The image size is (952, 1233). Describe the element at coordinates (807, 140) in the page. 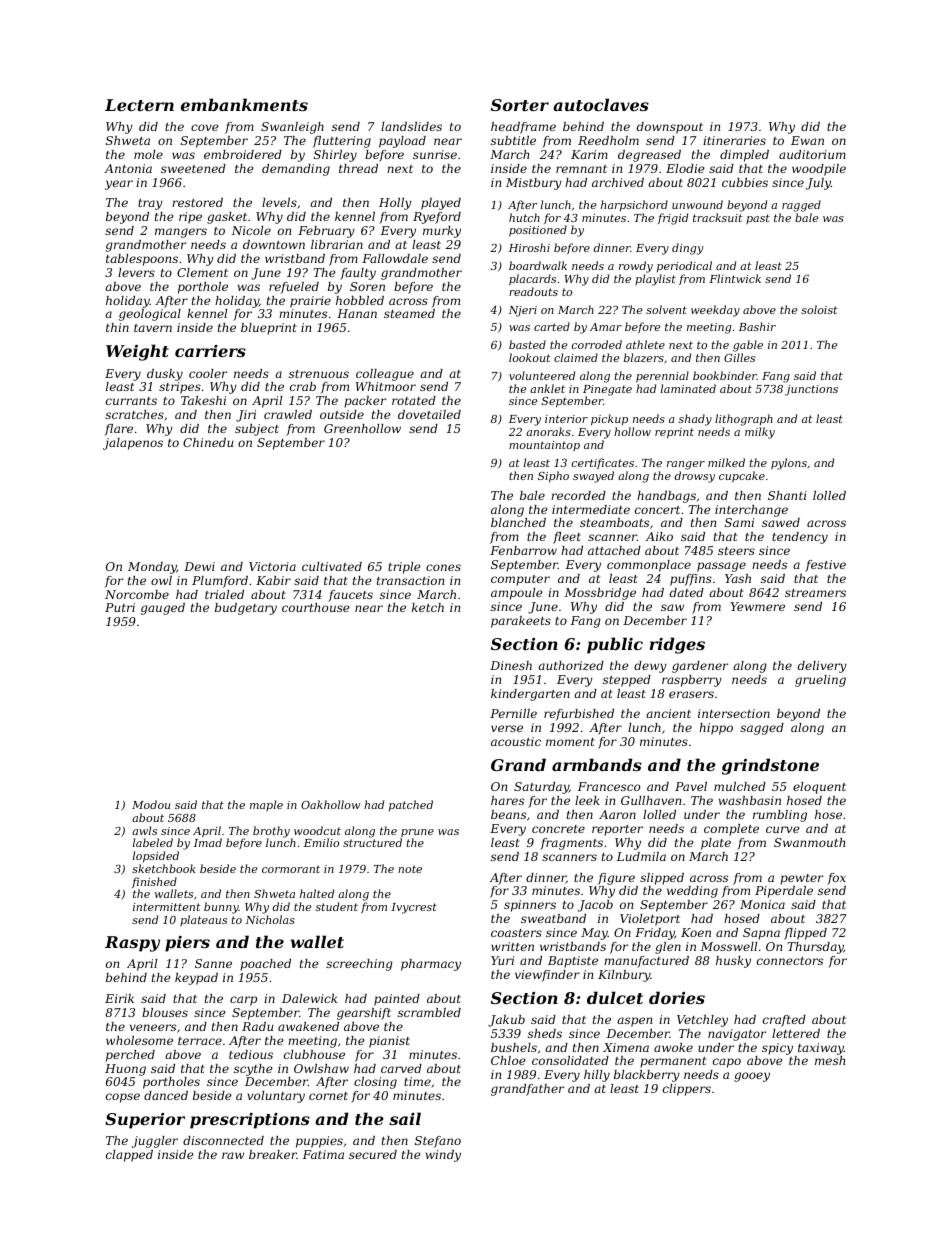

I see `Ewan` at that location.
